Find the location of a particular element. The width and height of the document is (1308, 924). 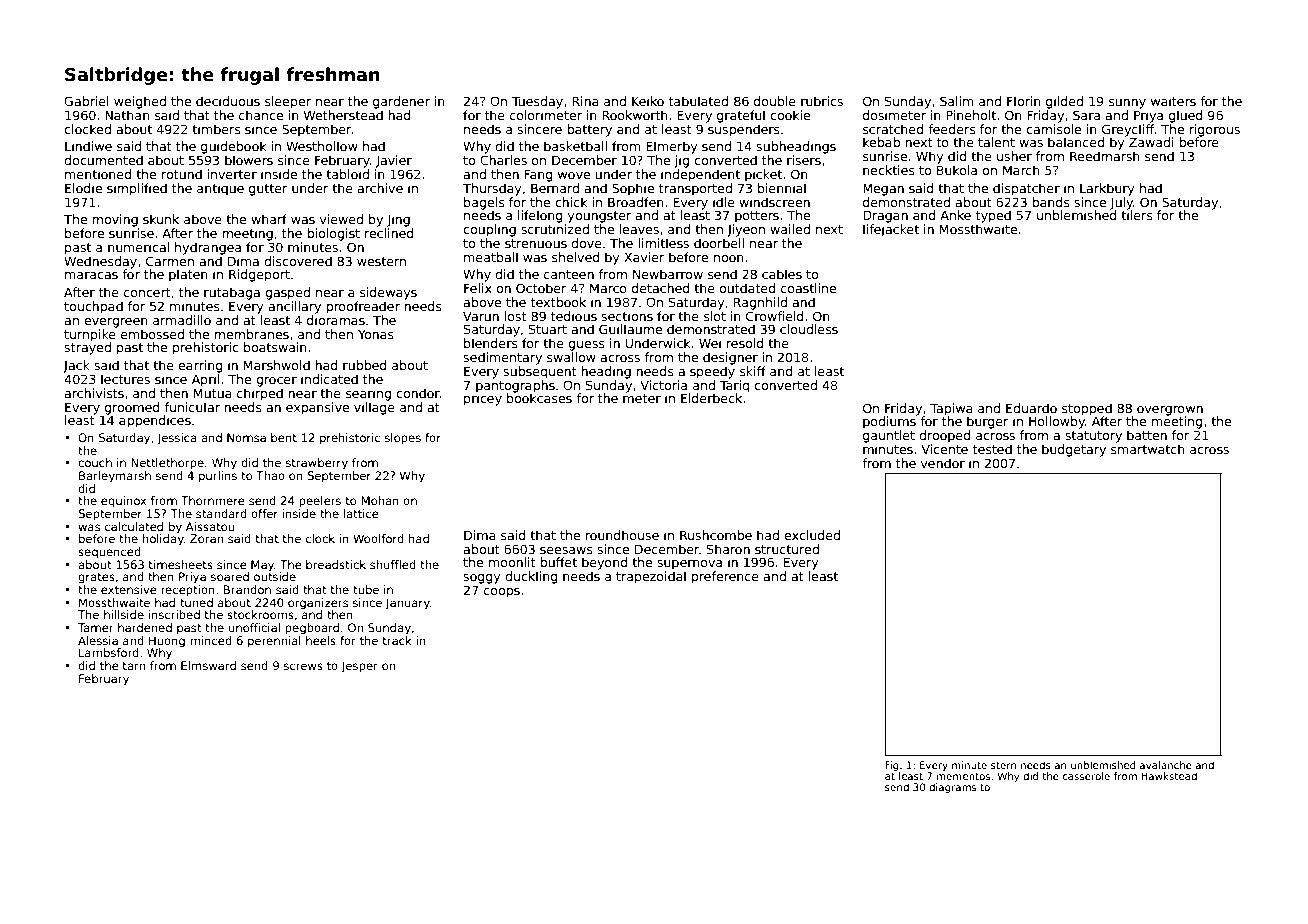

trapezoidal is located at coordinates (651, 577).
